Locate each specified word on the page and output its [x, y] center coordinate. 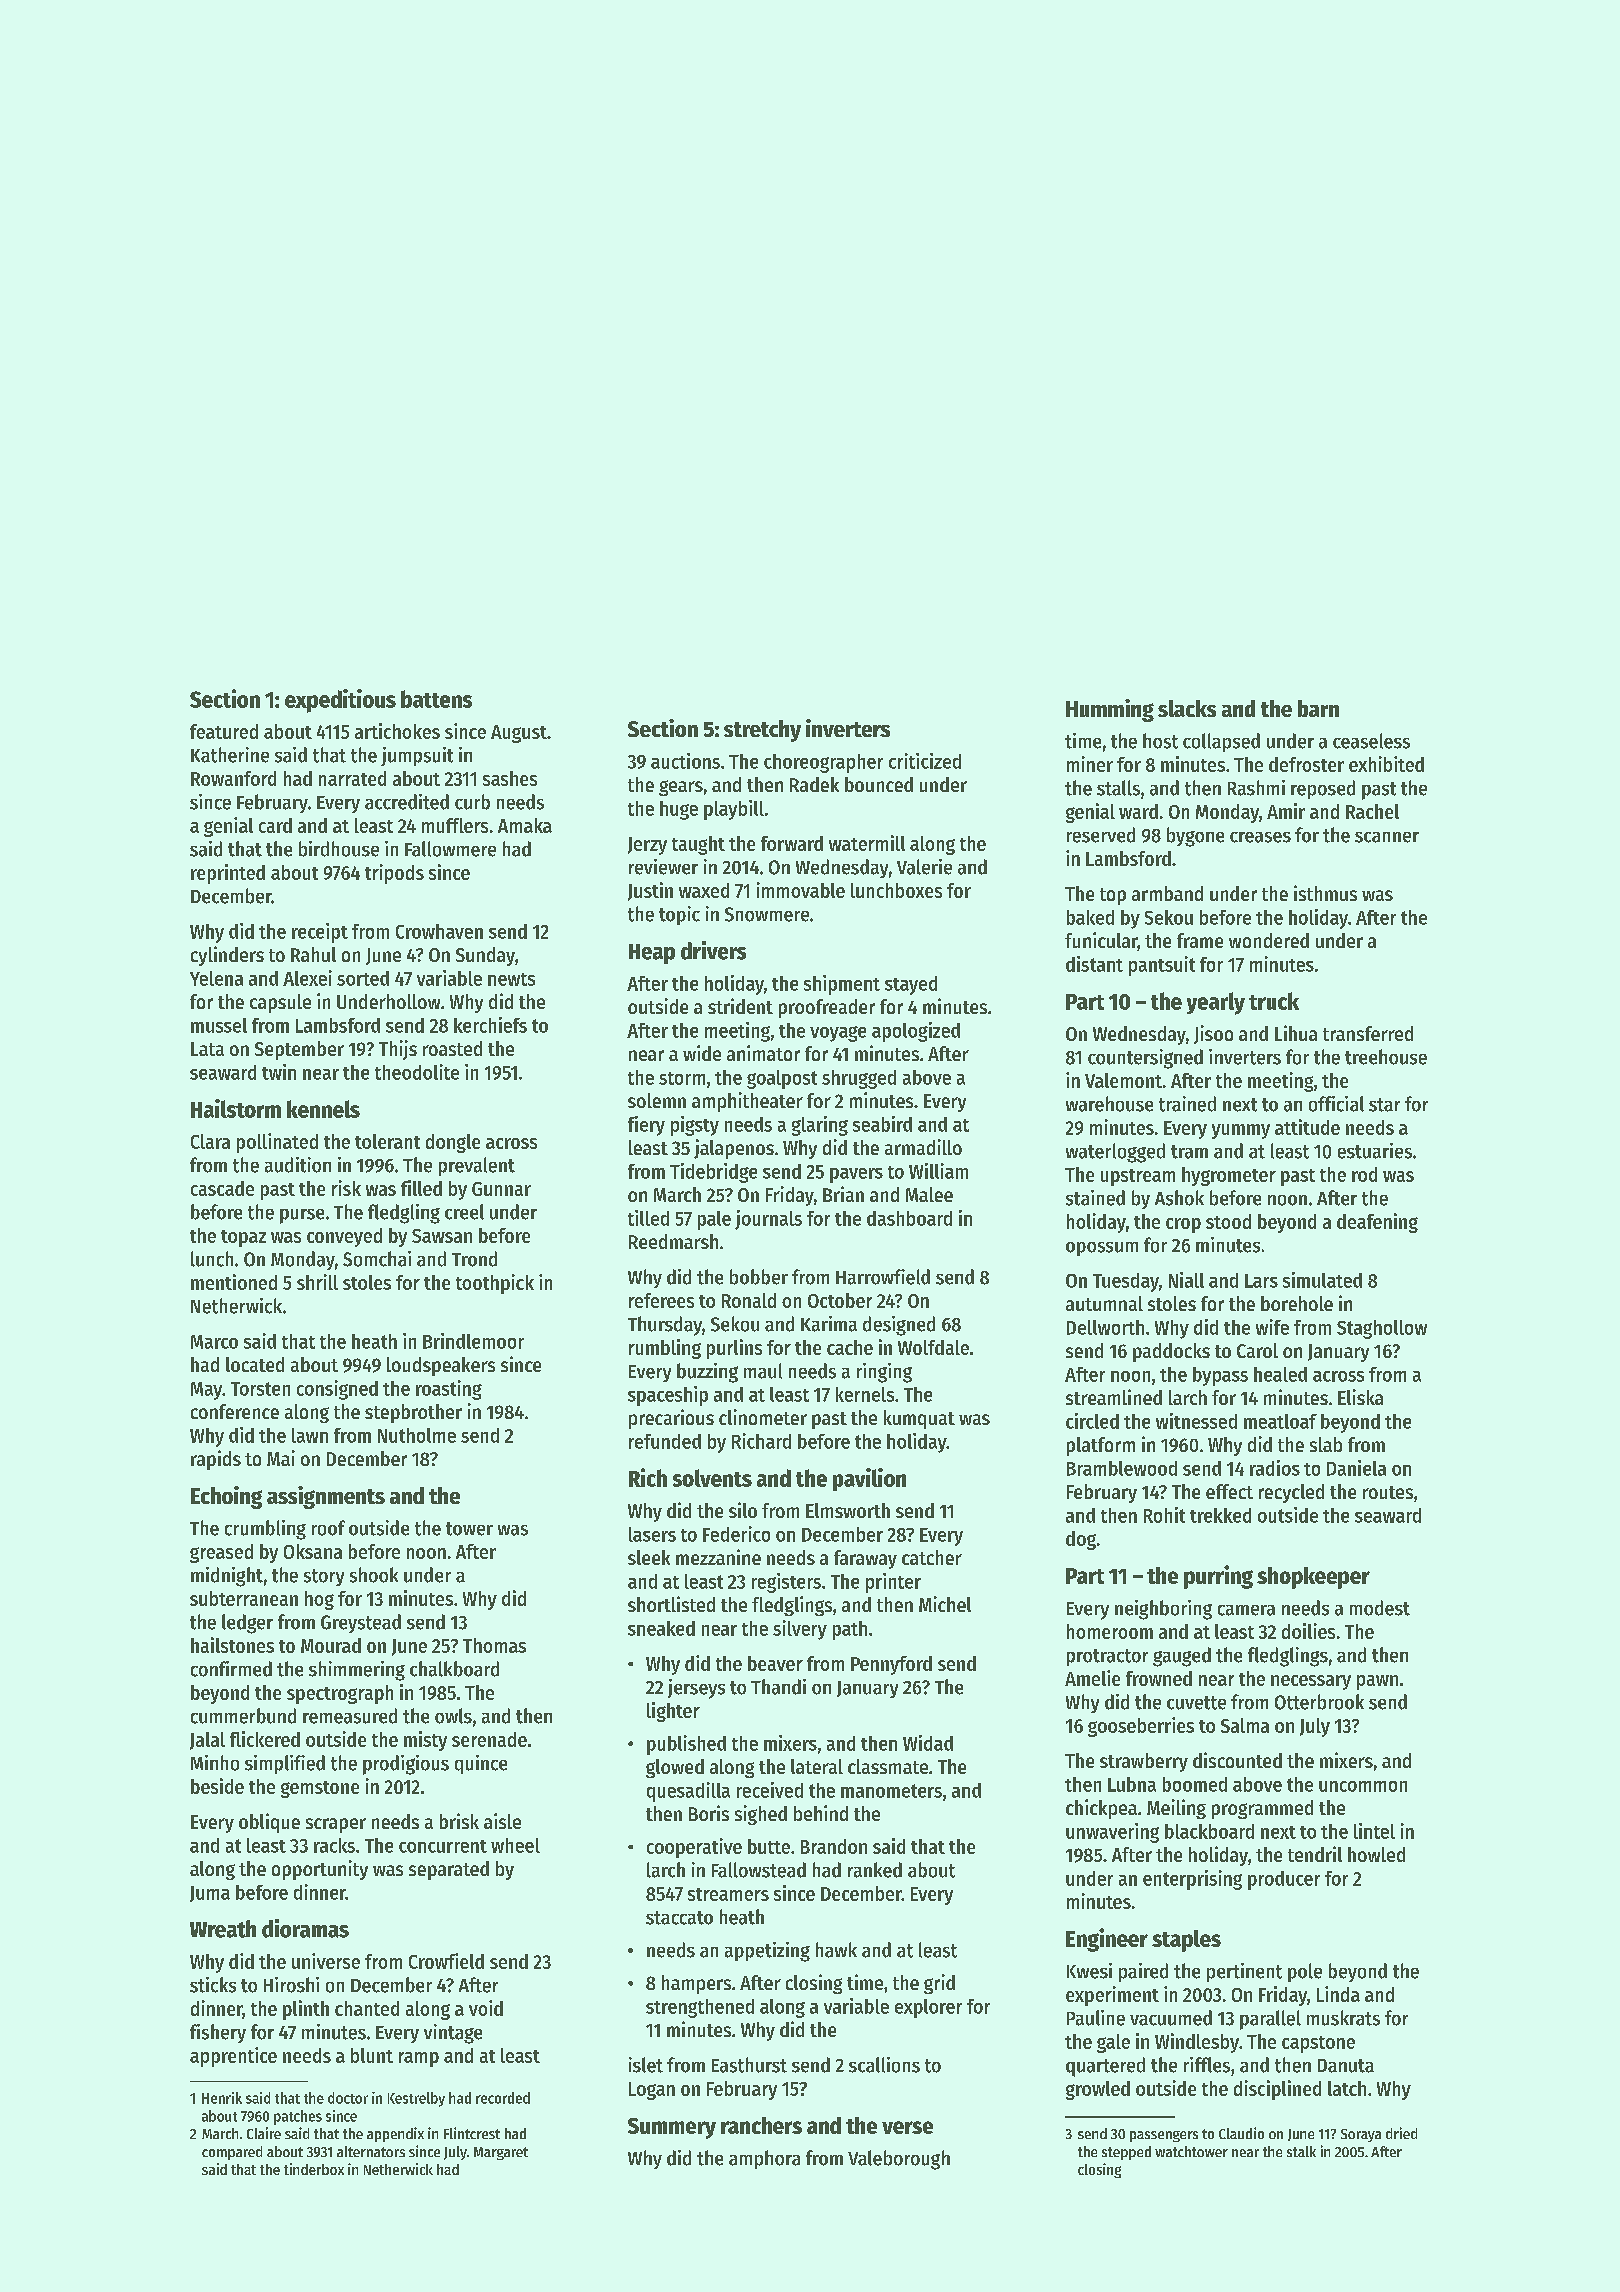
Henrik [222, 2098]
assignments [326, 1497]
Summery [672, 2128]
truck [1274, 1001]
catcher [932, 1557]
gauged [1182, 1657]
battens [436, 699]
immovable [801, 890]
